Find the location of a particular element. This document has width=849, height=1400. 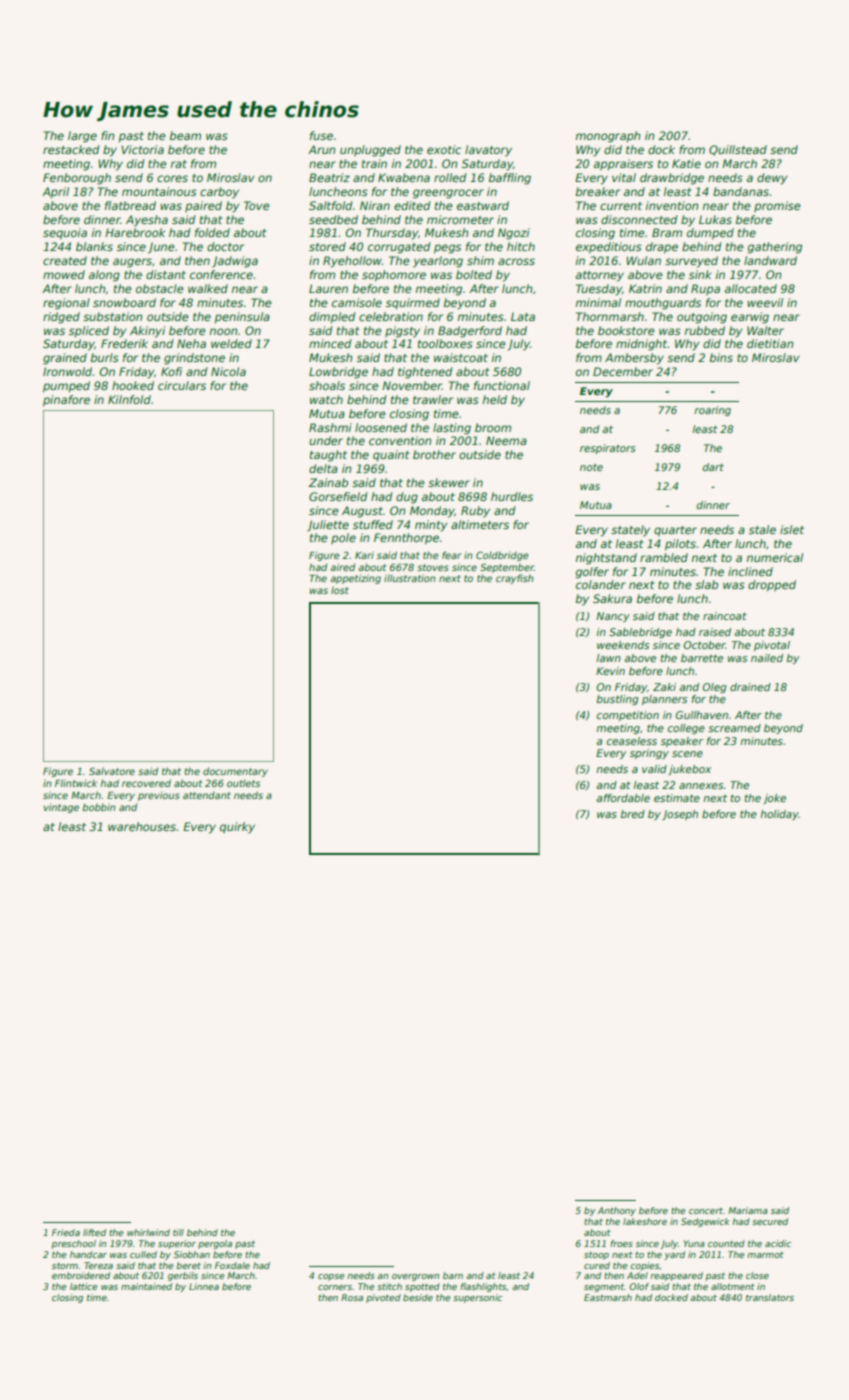

fin is located at coordinates (108, 135).
